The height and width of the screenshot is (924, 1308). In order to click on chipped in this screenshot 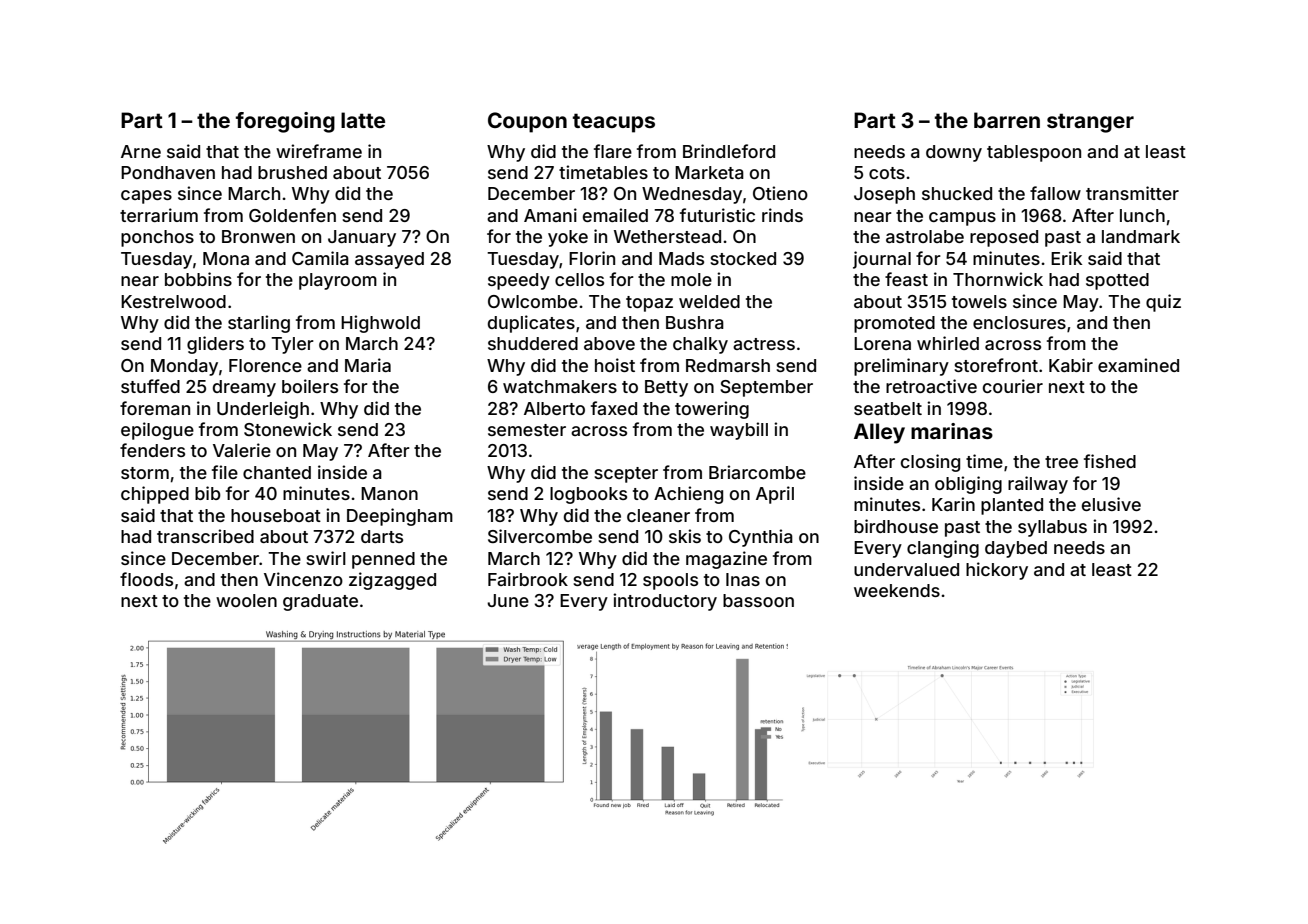, I will do `click(155, 495)`.
